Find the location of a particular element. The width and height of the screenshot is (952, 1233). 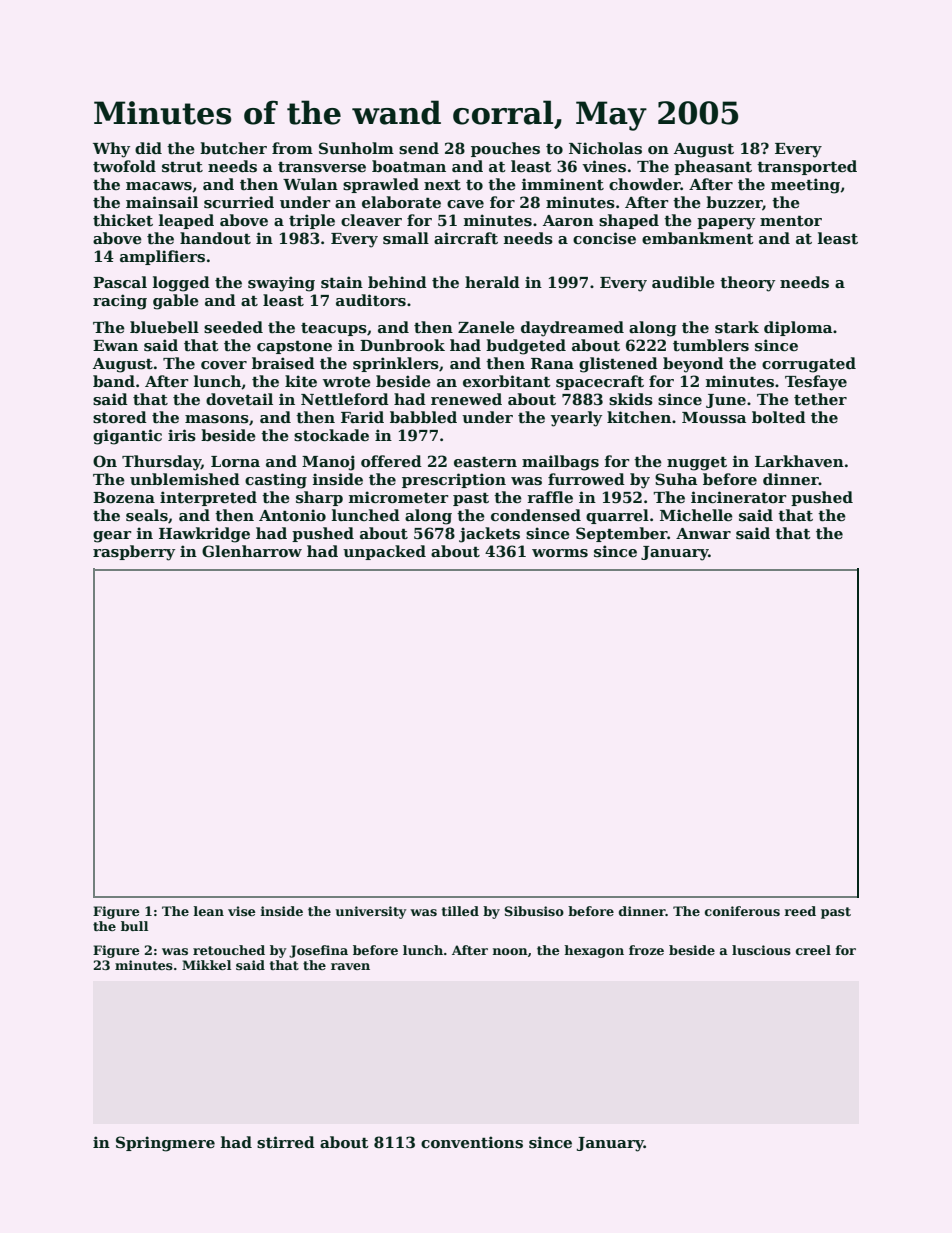

hexagon is located at coordinates (594, 951).
